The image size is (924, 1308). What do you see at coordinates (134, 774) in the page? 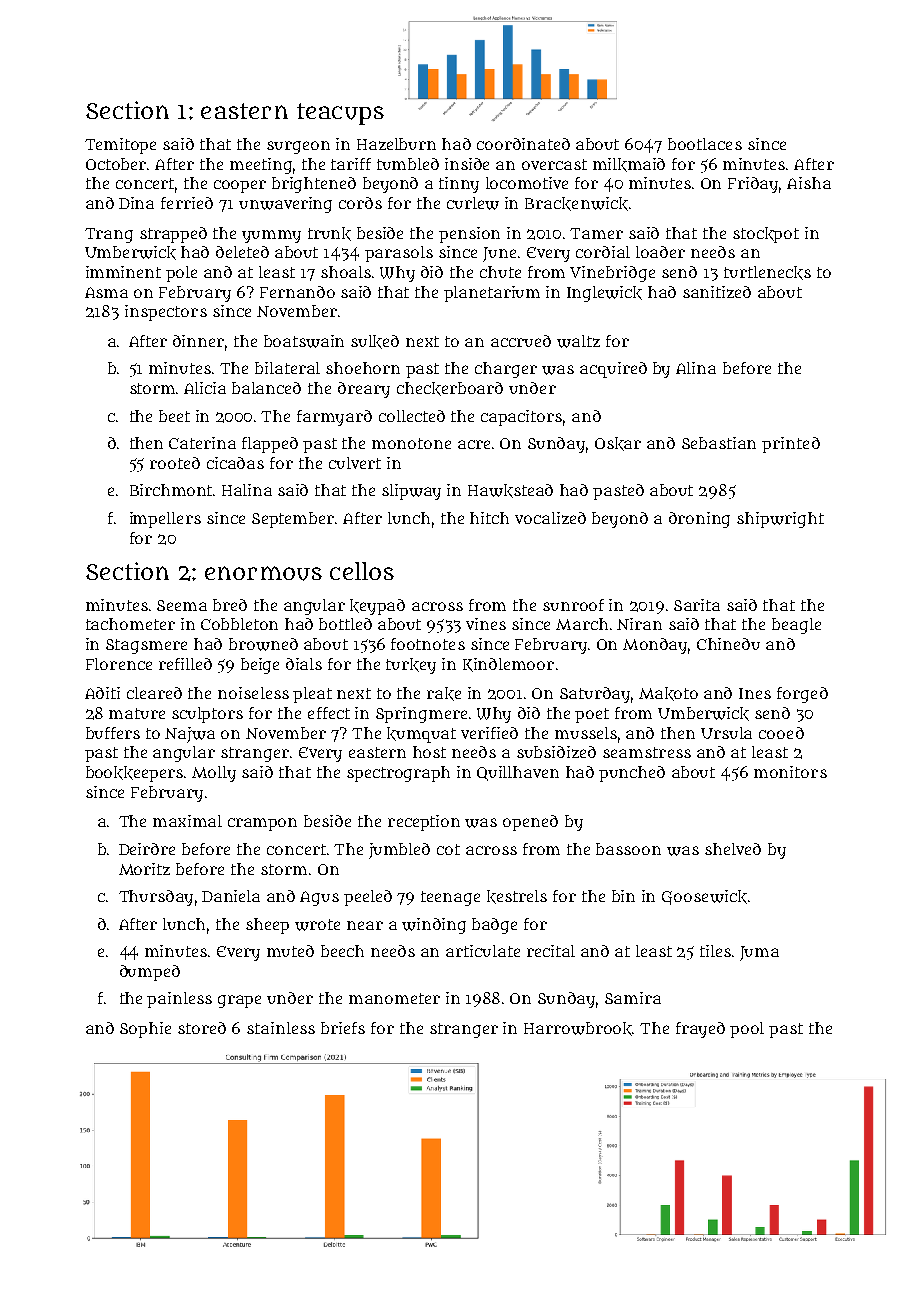
I see `bookkeepers` at bounding box center [134, 774].
